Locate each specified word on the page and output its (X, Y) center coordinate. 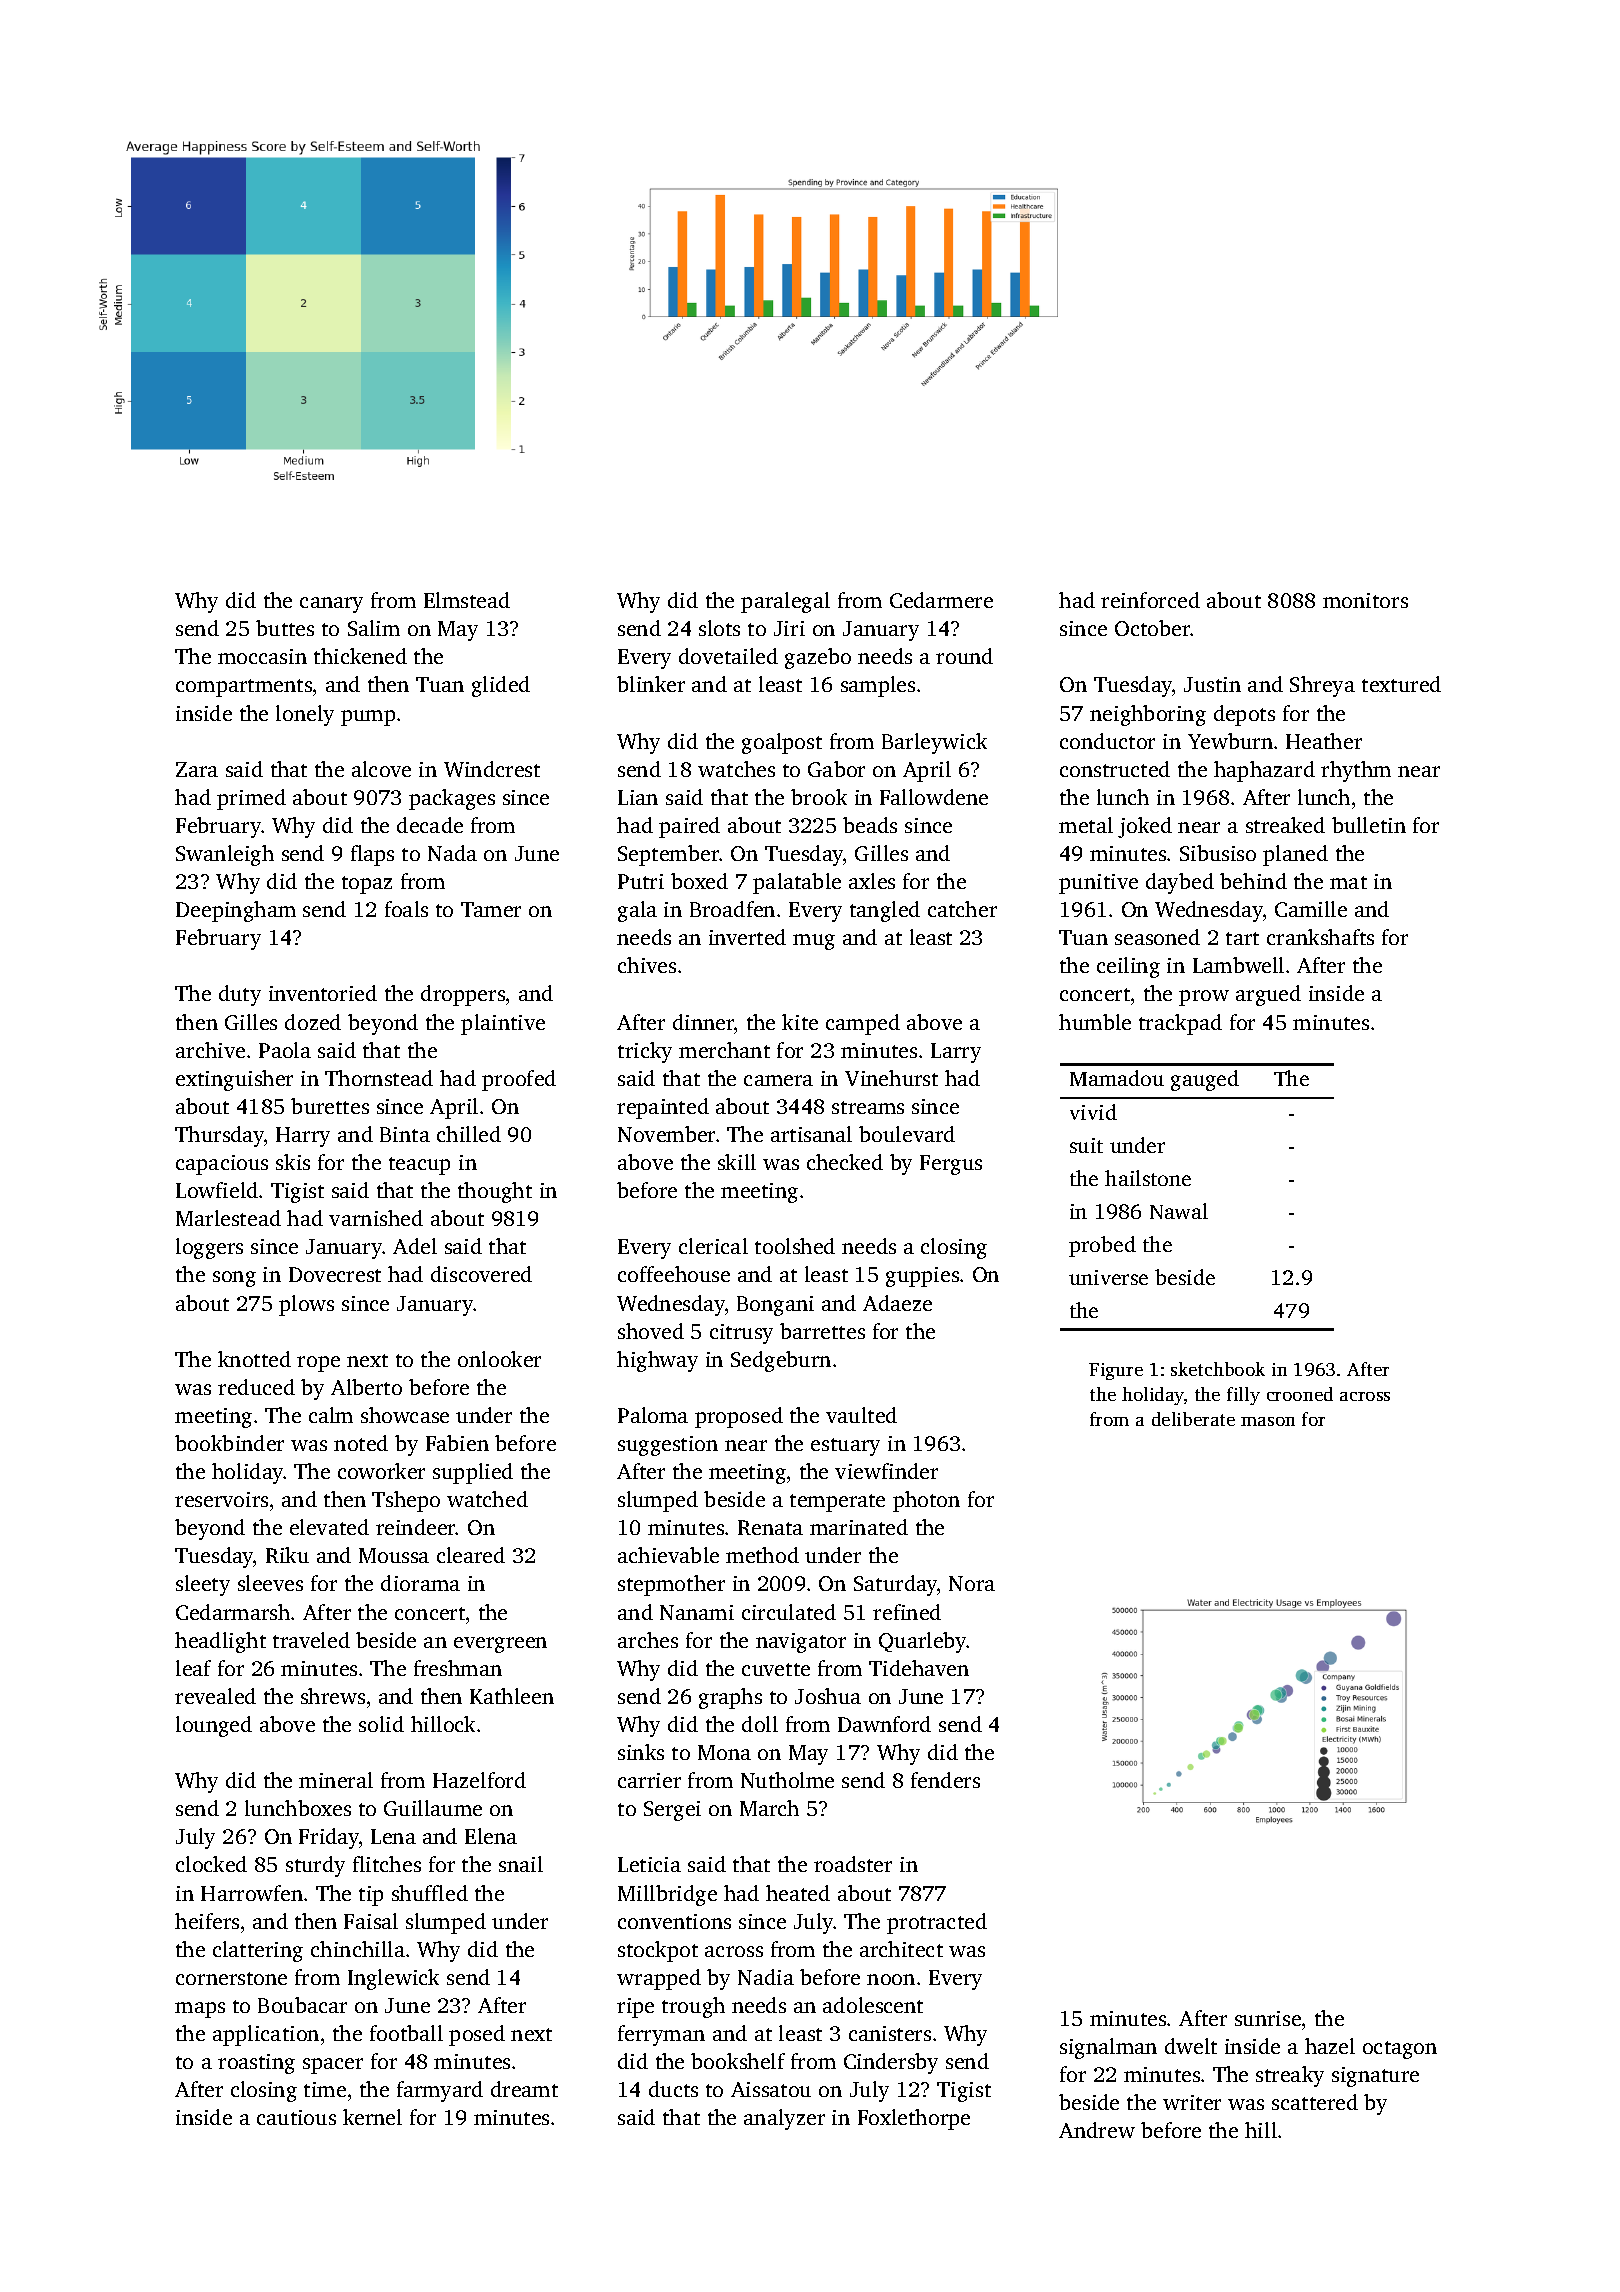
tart (1242, 938)
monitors (1365, 600)
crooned (1300, 1394)
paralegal (785, 602)
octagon (1400, 2050)
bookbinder (229, 1443)
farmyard (440, 2091)
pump (368, 718)
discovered (481, 1274)
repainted (663, 1108)
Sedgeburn (781, 1361)
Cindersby (891, 2063)
